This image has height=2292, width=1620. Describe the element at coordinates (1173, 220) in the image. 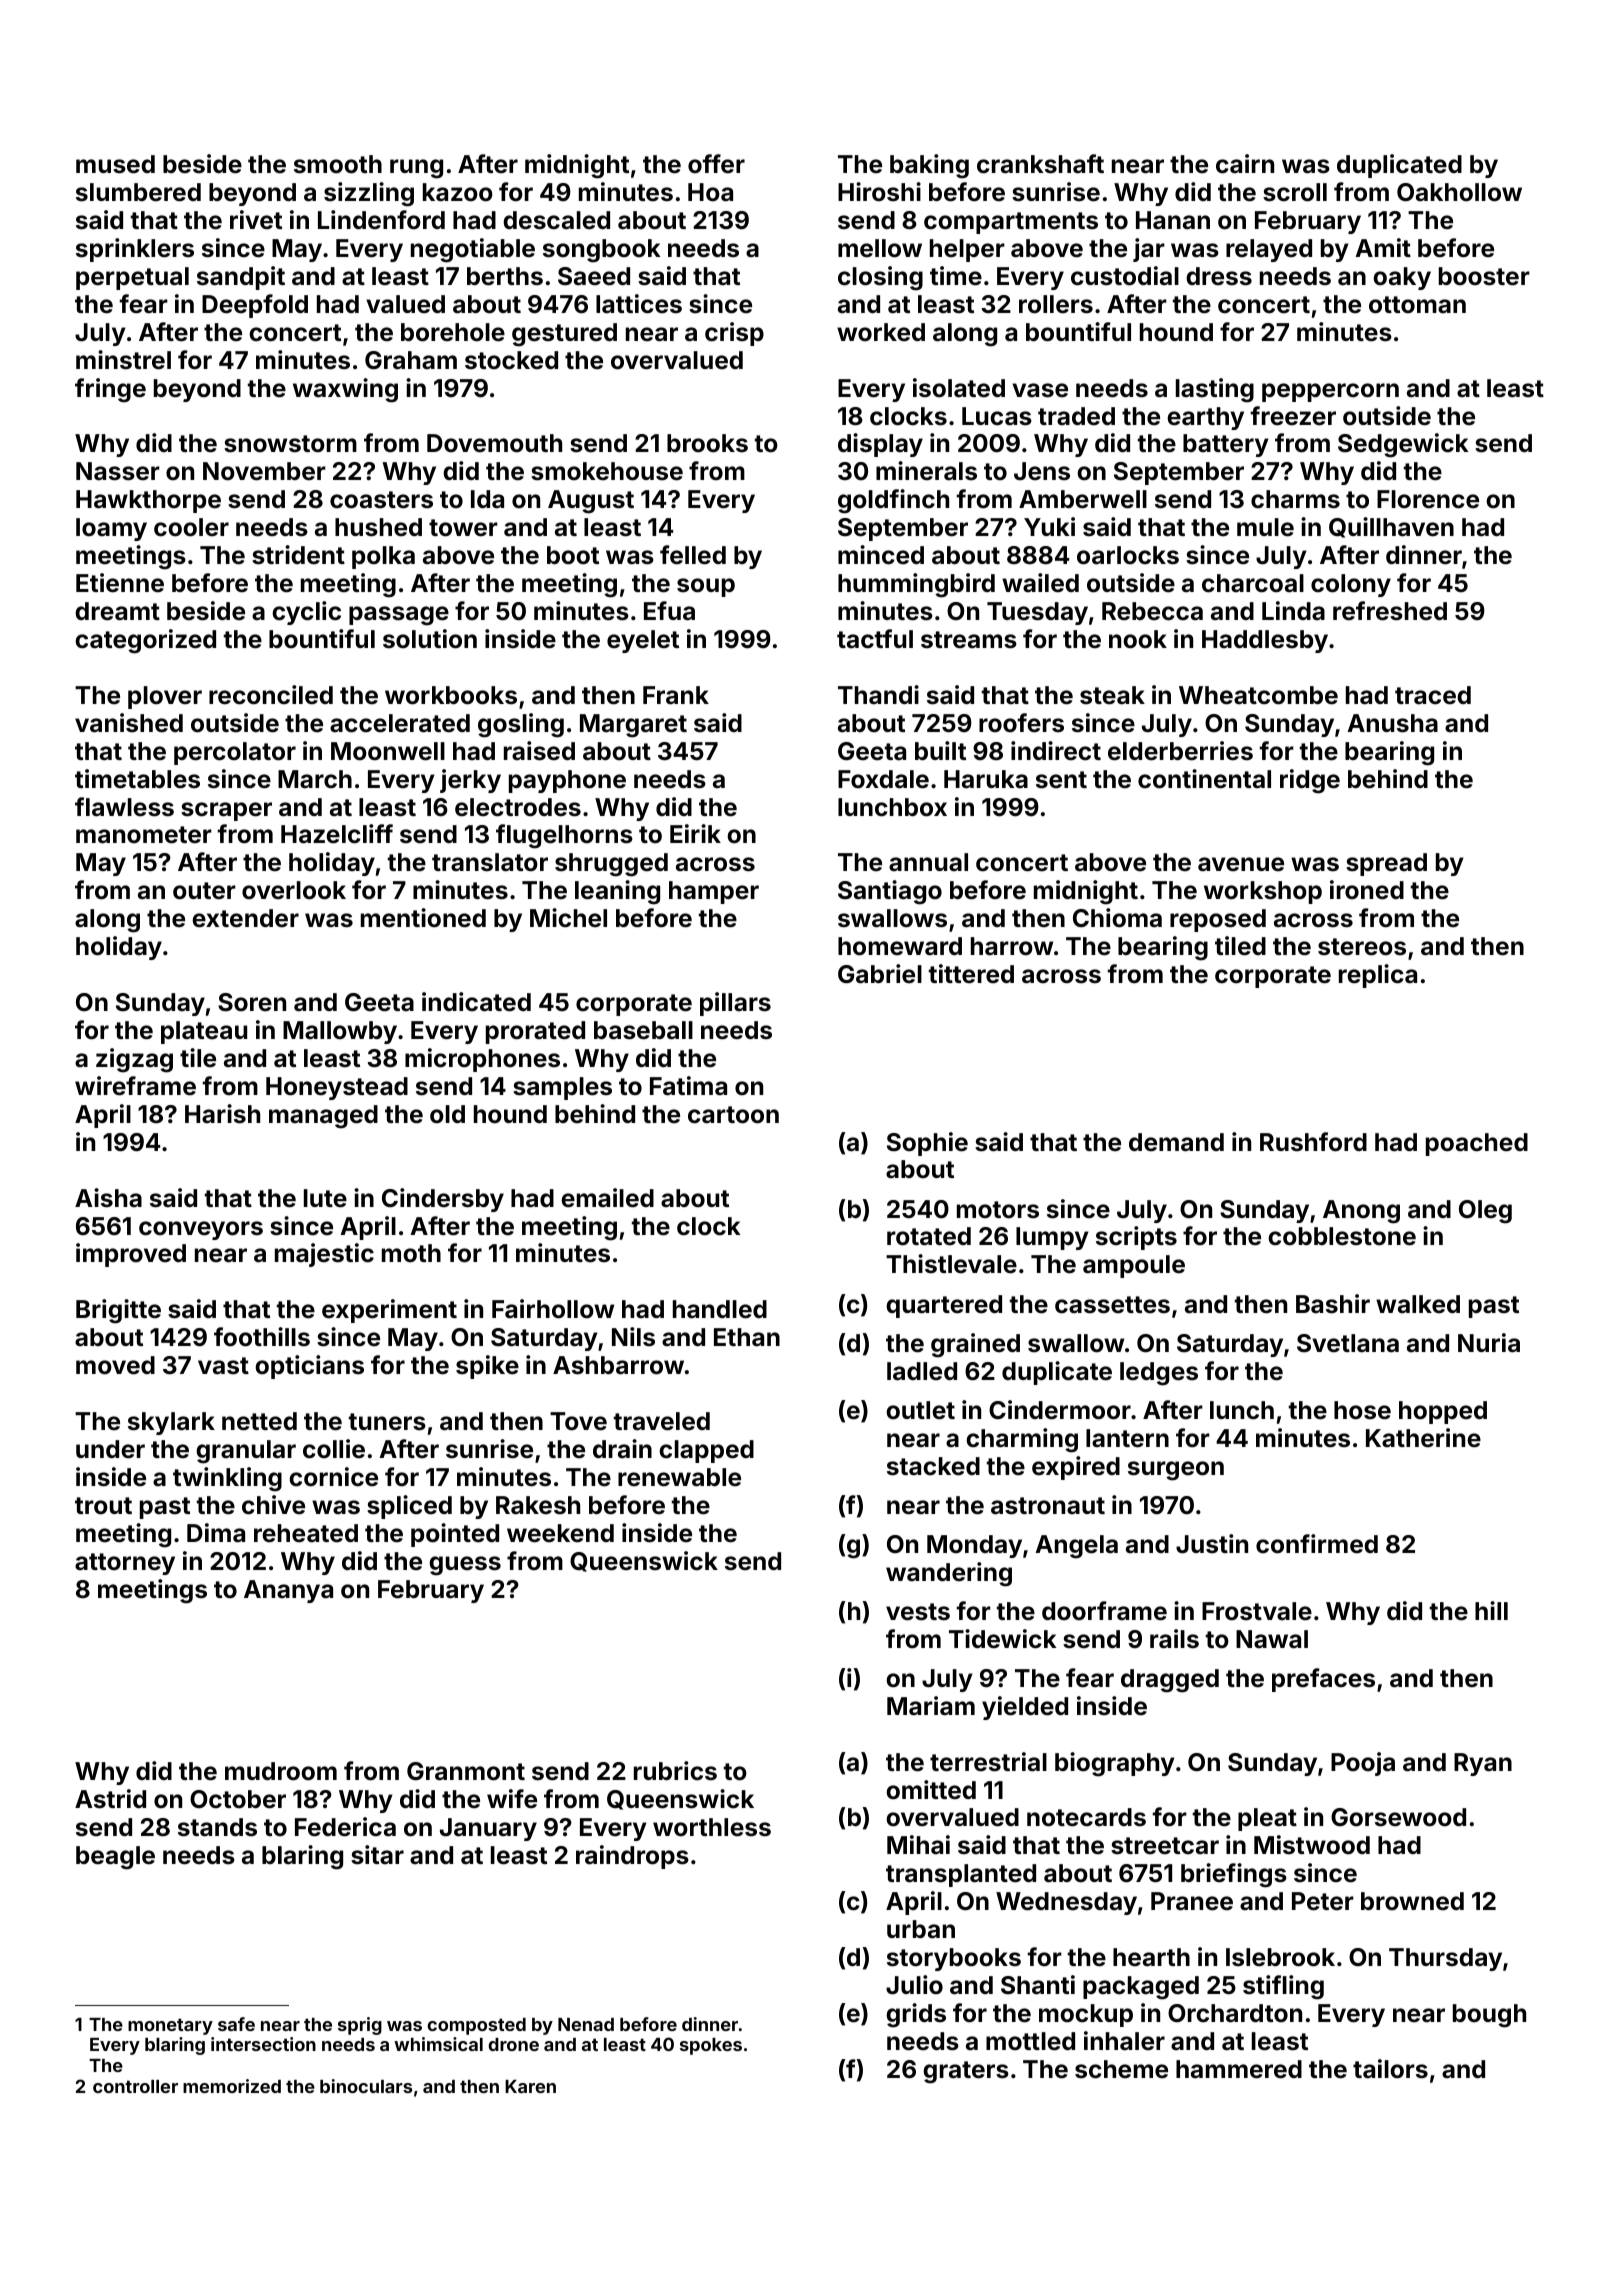

I see `Hanan` at that location.
